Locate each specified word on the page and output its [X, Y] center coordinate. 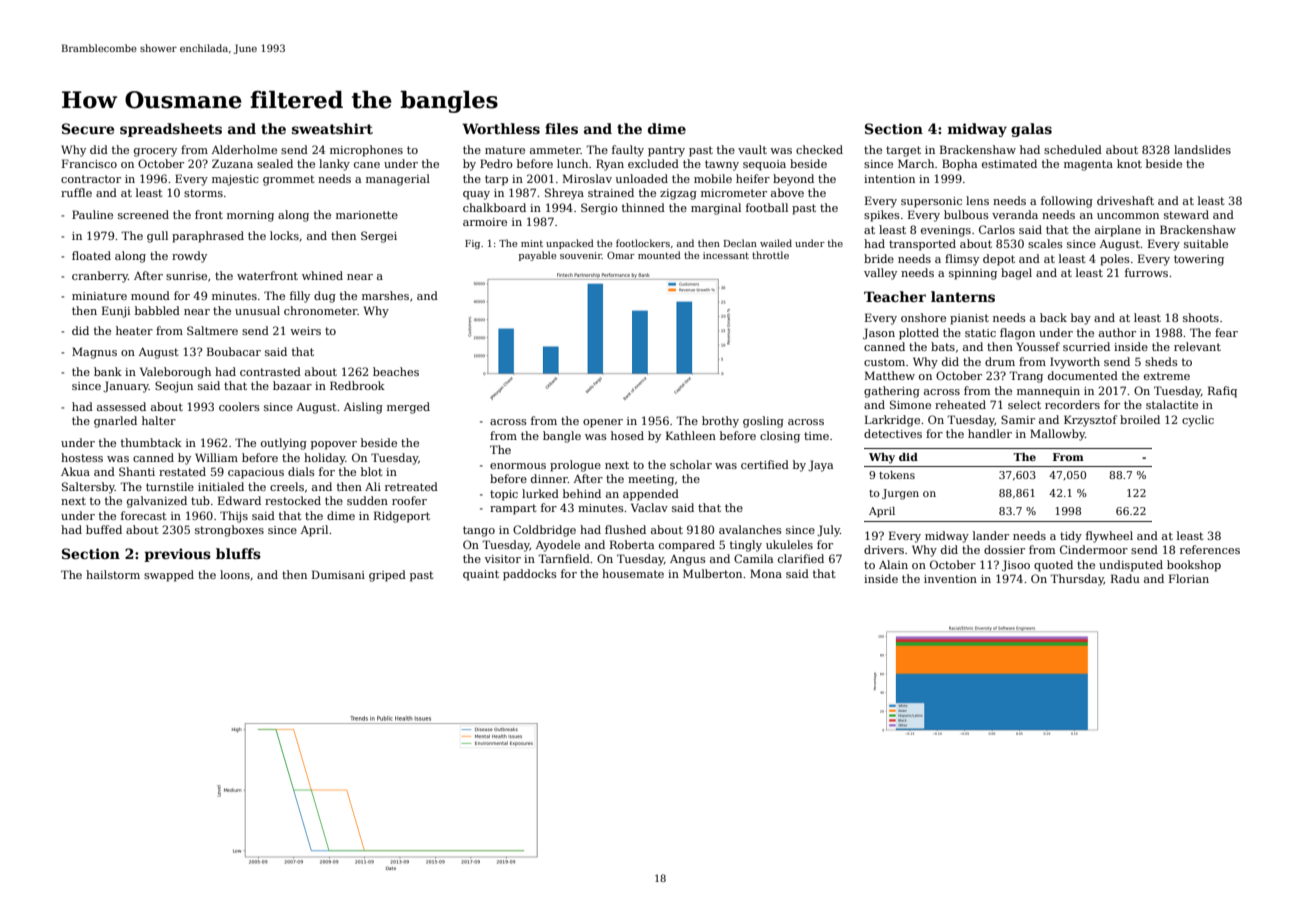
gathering [892, 392]
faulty [628, 151]
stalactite [1172, 404]
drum [1000, 361]
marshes [385, 295]
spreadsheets [171, 130]
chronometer [321, 310]
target [903, 151]
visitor [503, 559]
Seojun [174, 387]
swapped [169, 576]
